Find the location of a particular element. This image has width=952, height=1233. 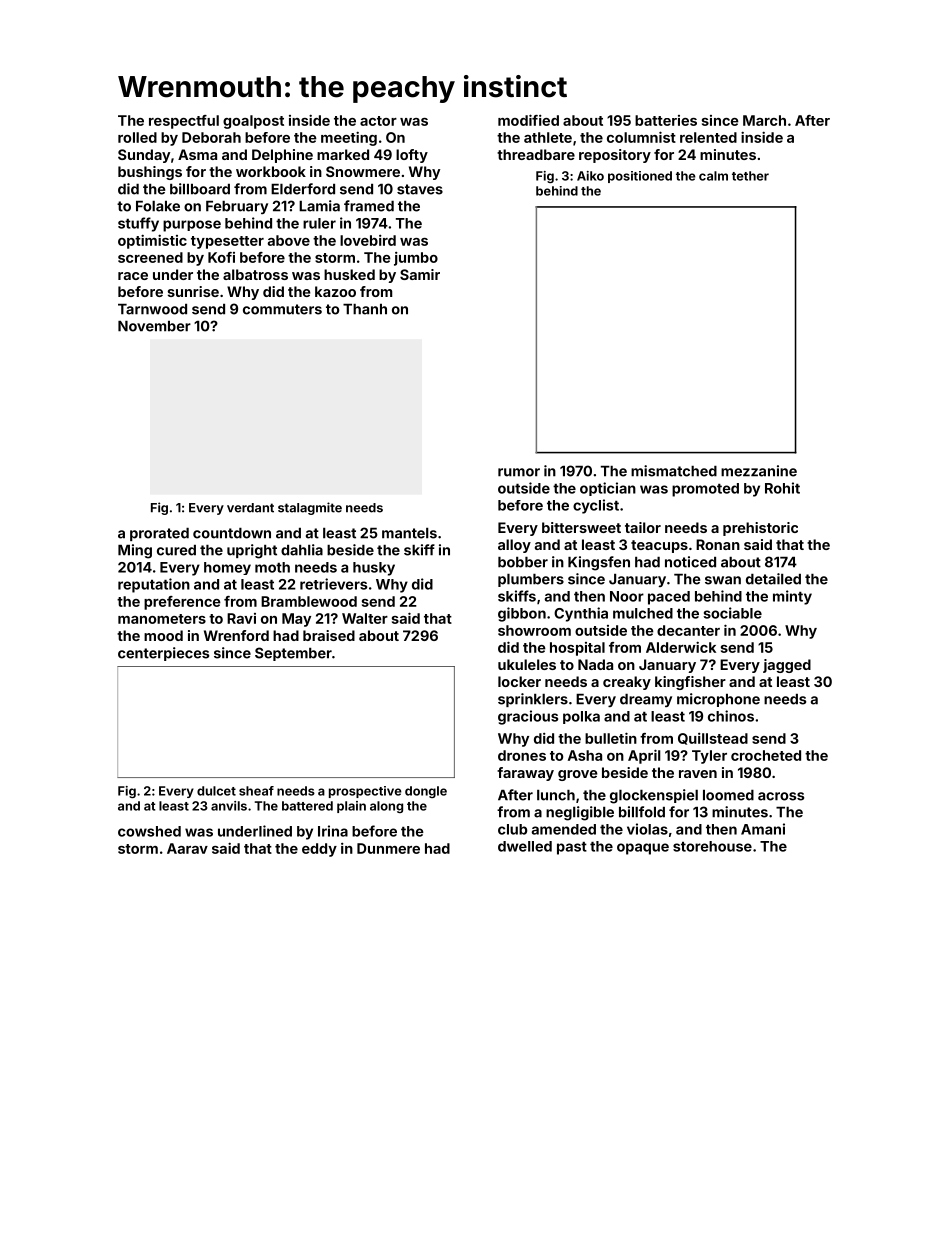

rumor is located at coordinates (519, 472).
